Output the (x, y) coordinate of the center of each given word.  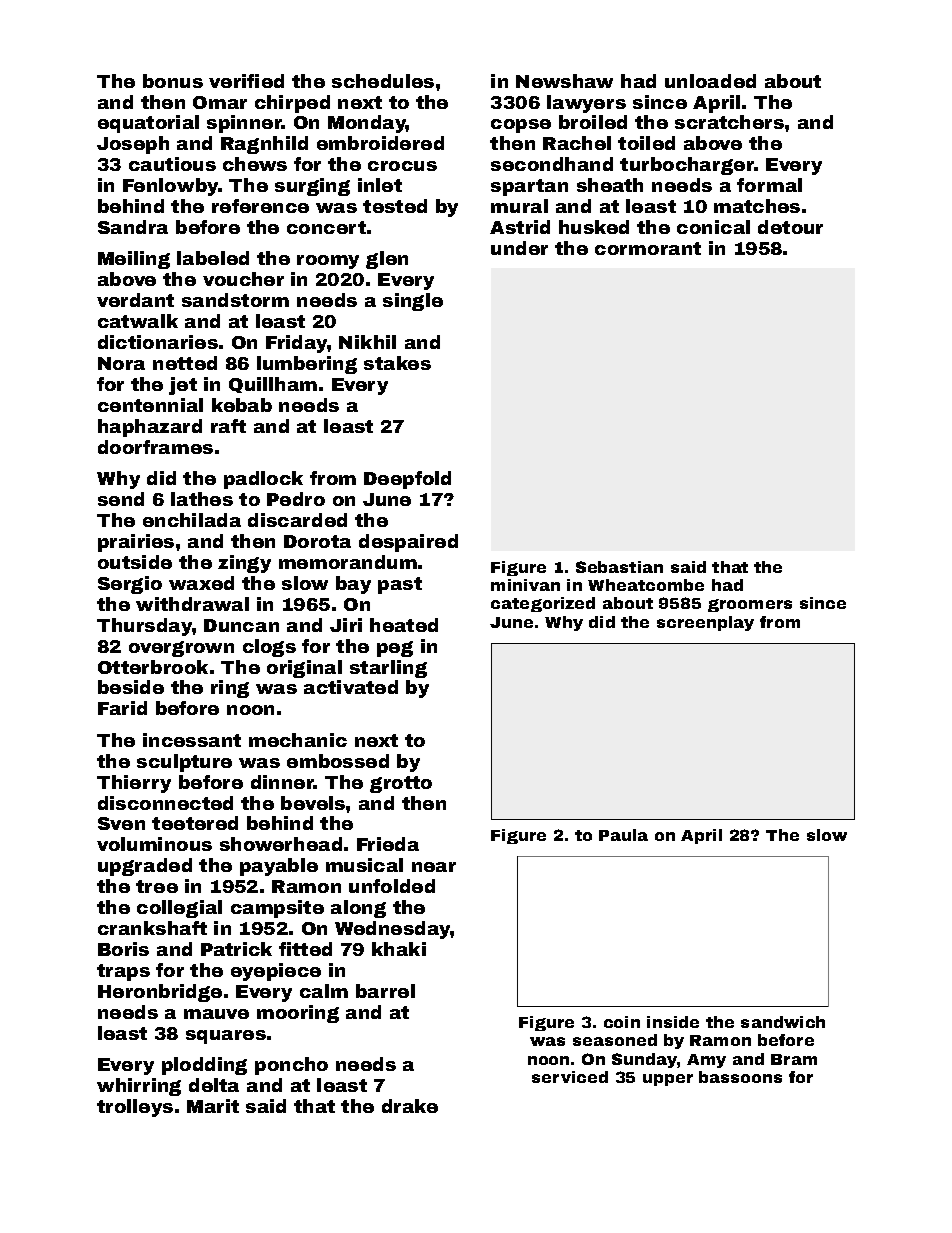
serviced (570, 1077)
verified (246, 81)
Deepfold (407, 480)
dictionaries (158, 342)
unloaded (710, 81)
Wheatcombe (646, 585)
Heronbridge (160, 993)
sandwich (783, 1022)
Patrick (236, 949)
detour (790, 227)
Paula (623, 835)
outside (135, 562)
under (519, 248)
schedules (383, 81)
